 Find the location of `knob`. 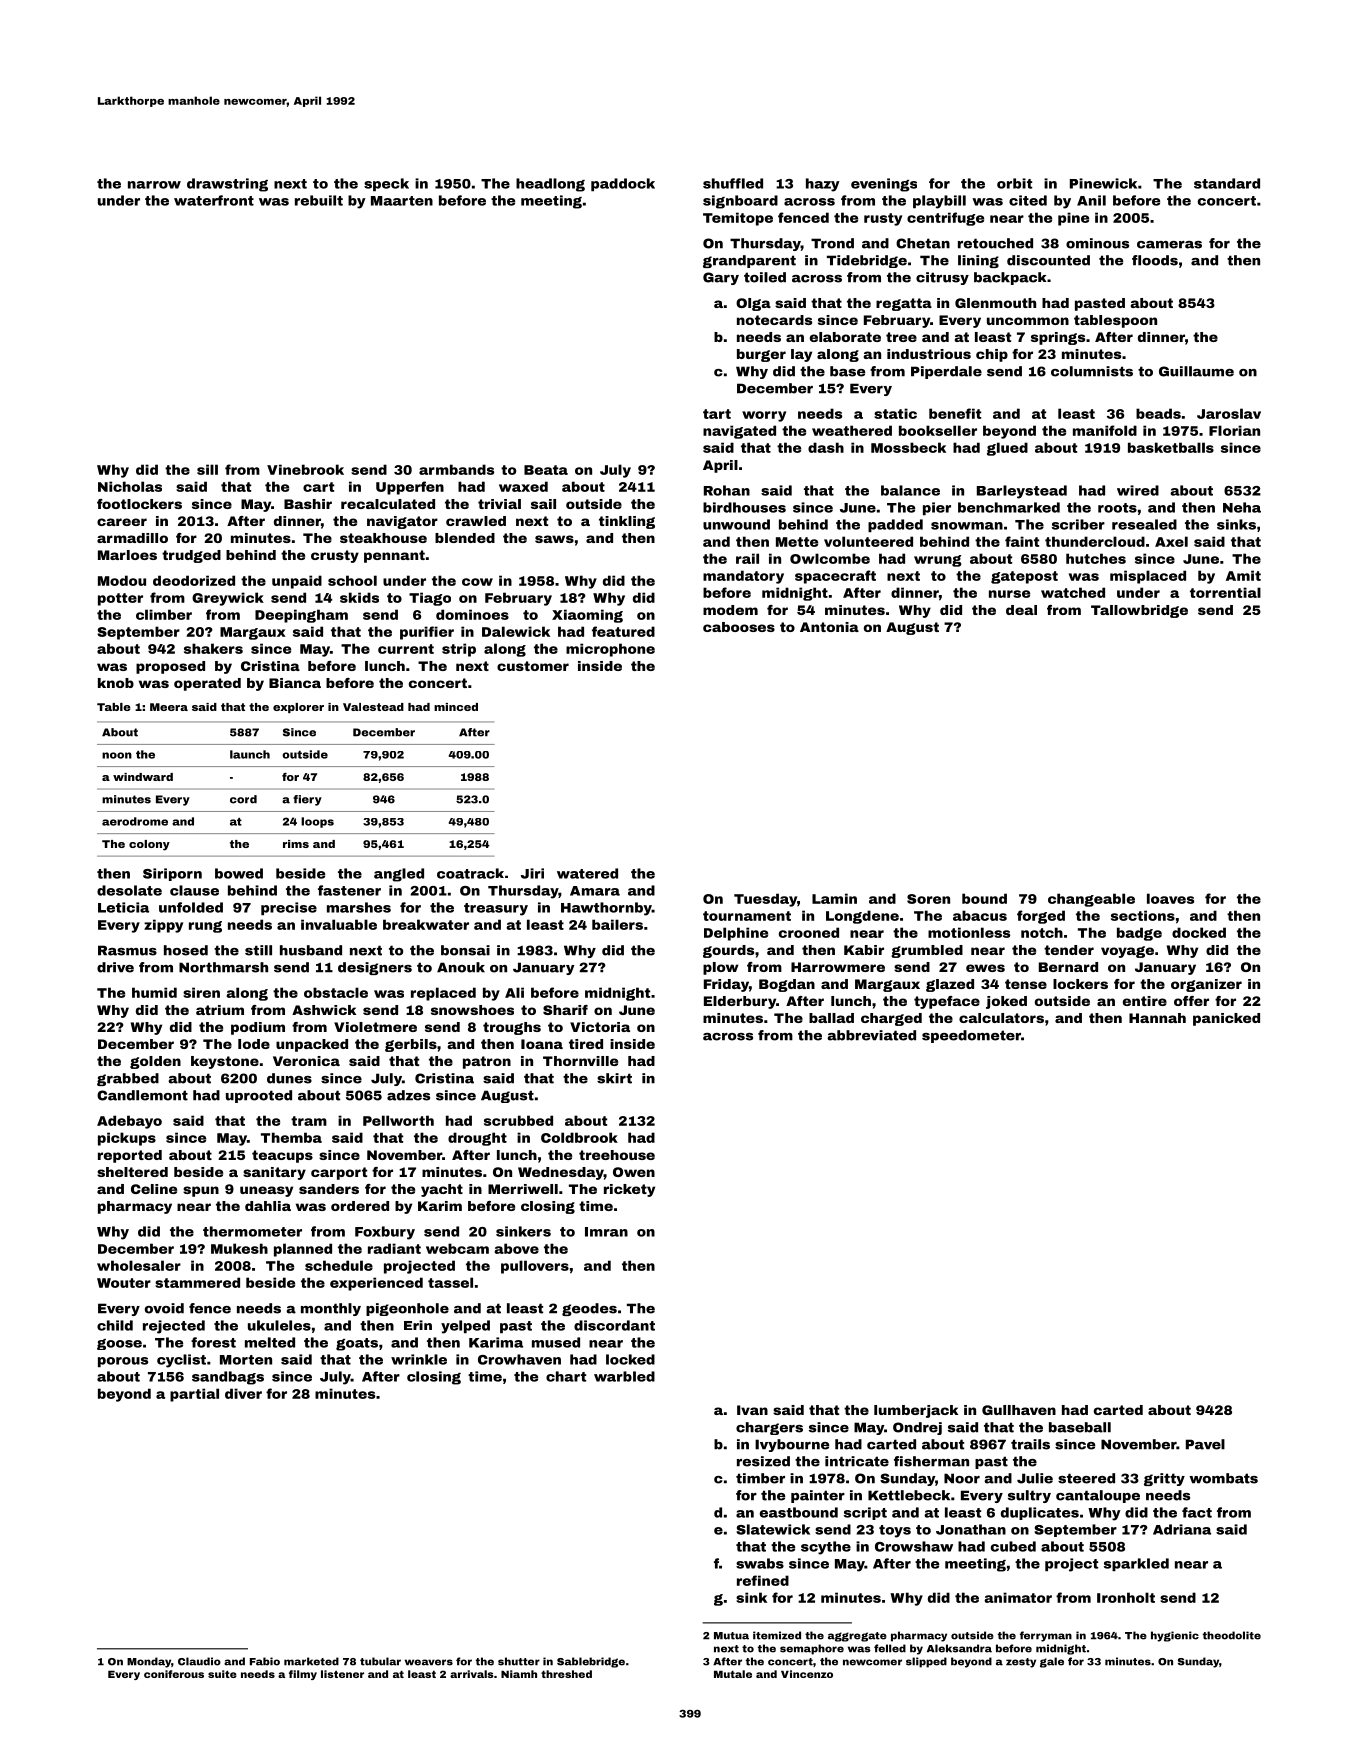

knob is located at coordinates (116, 683).
